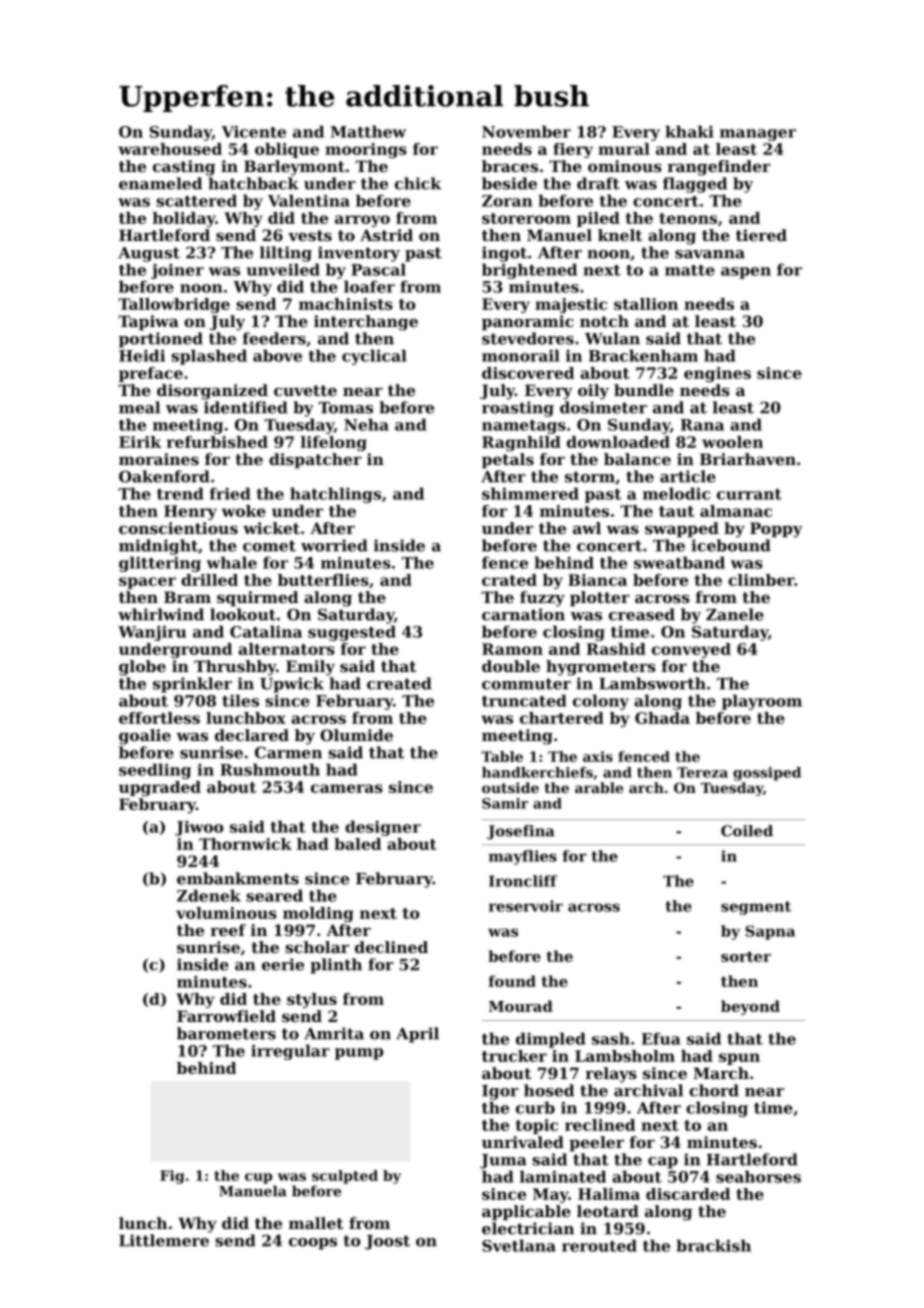 The height and width of the image is (1308, 924). I want to click on Coiled, so click(747, 831).
